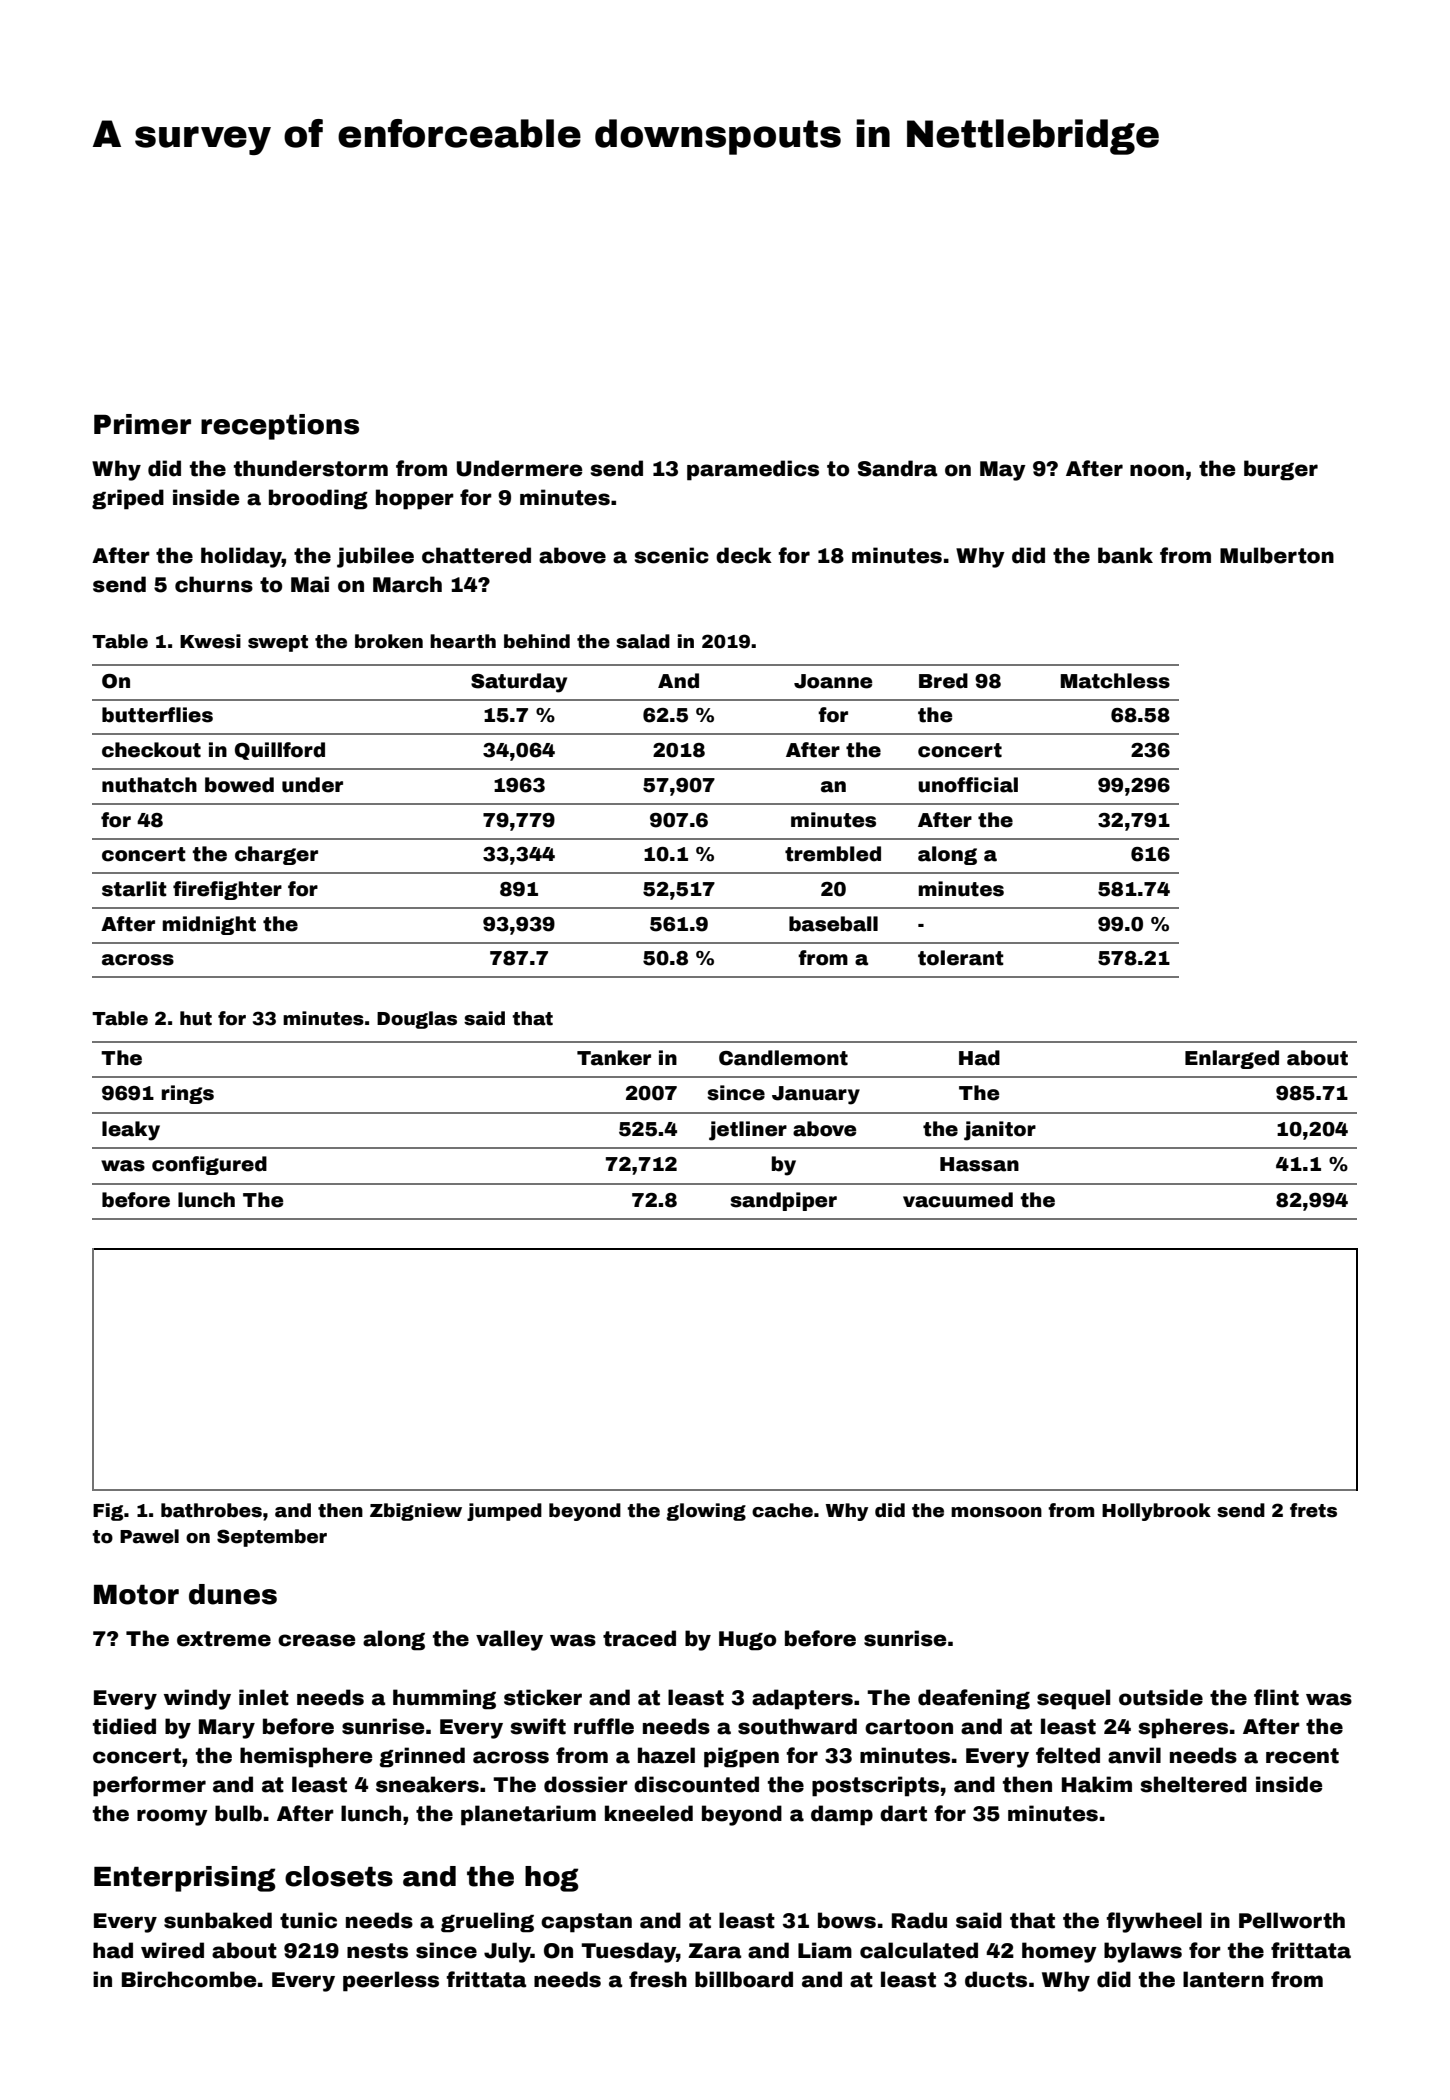 This document has width=1450, height=2100. Describe the element at coordinates (744, 1979) in the document. I see `billboard` at that location.
